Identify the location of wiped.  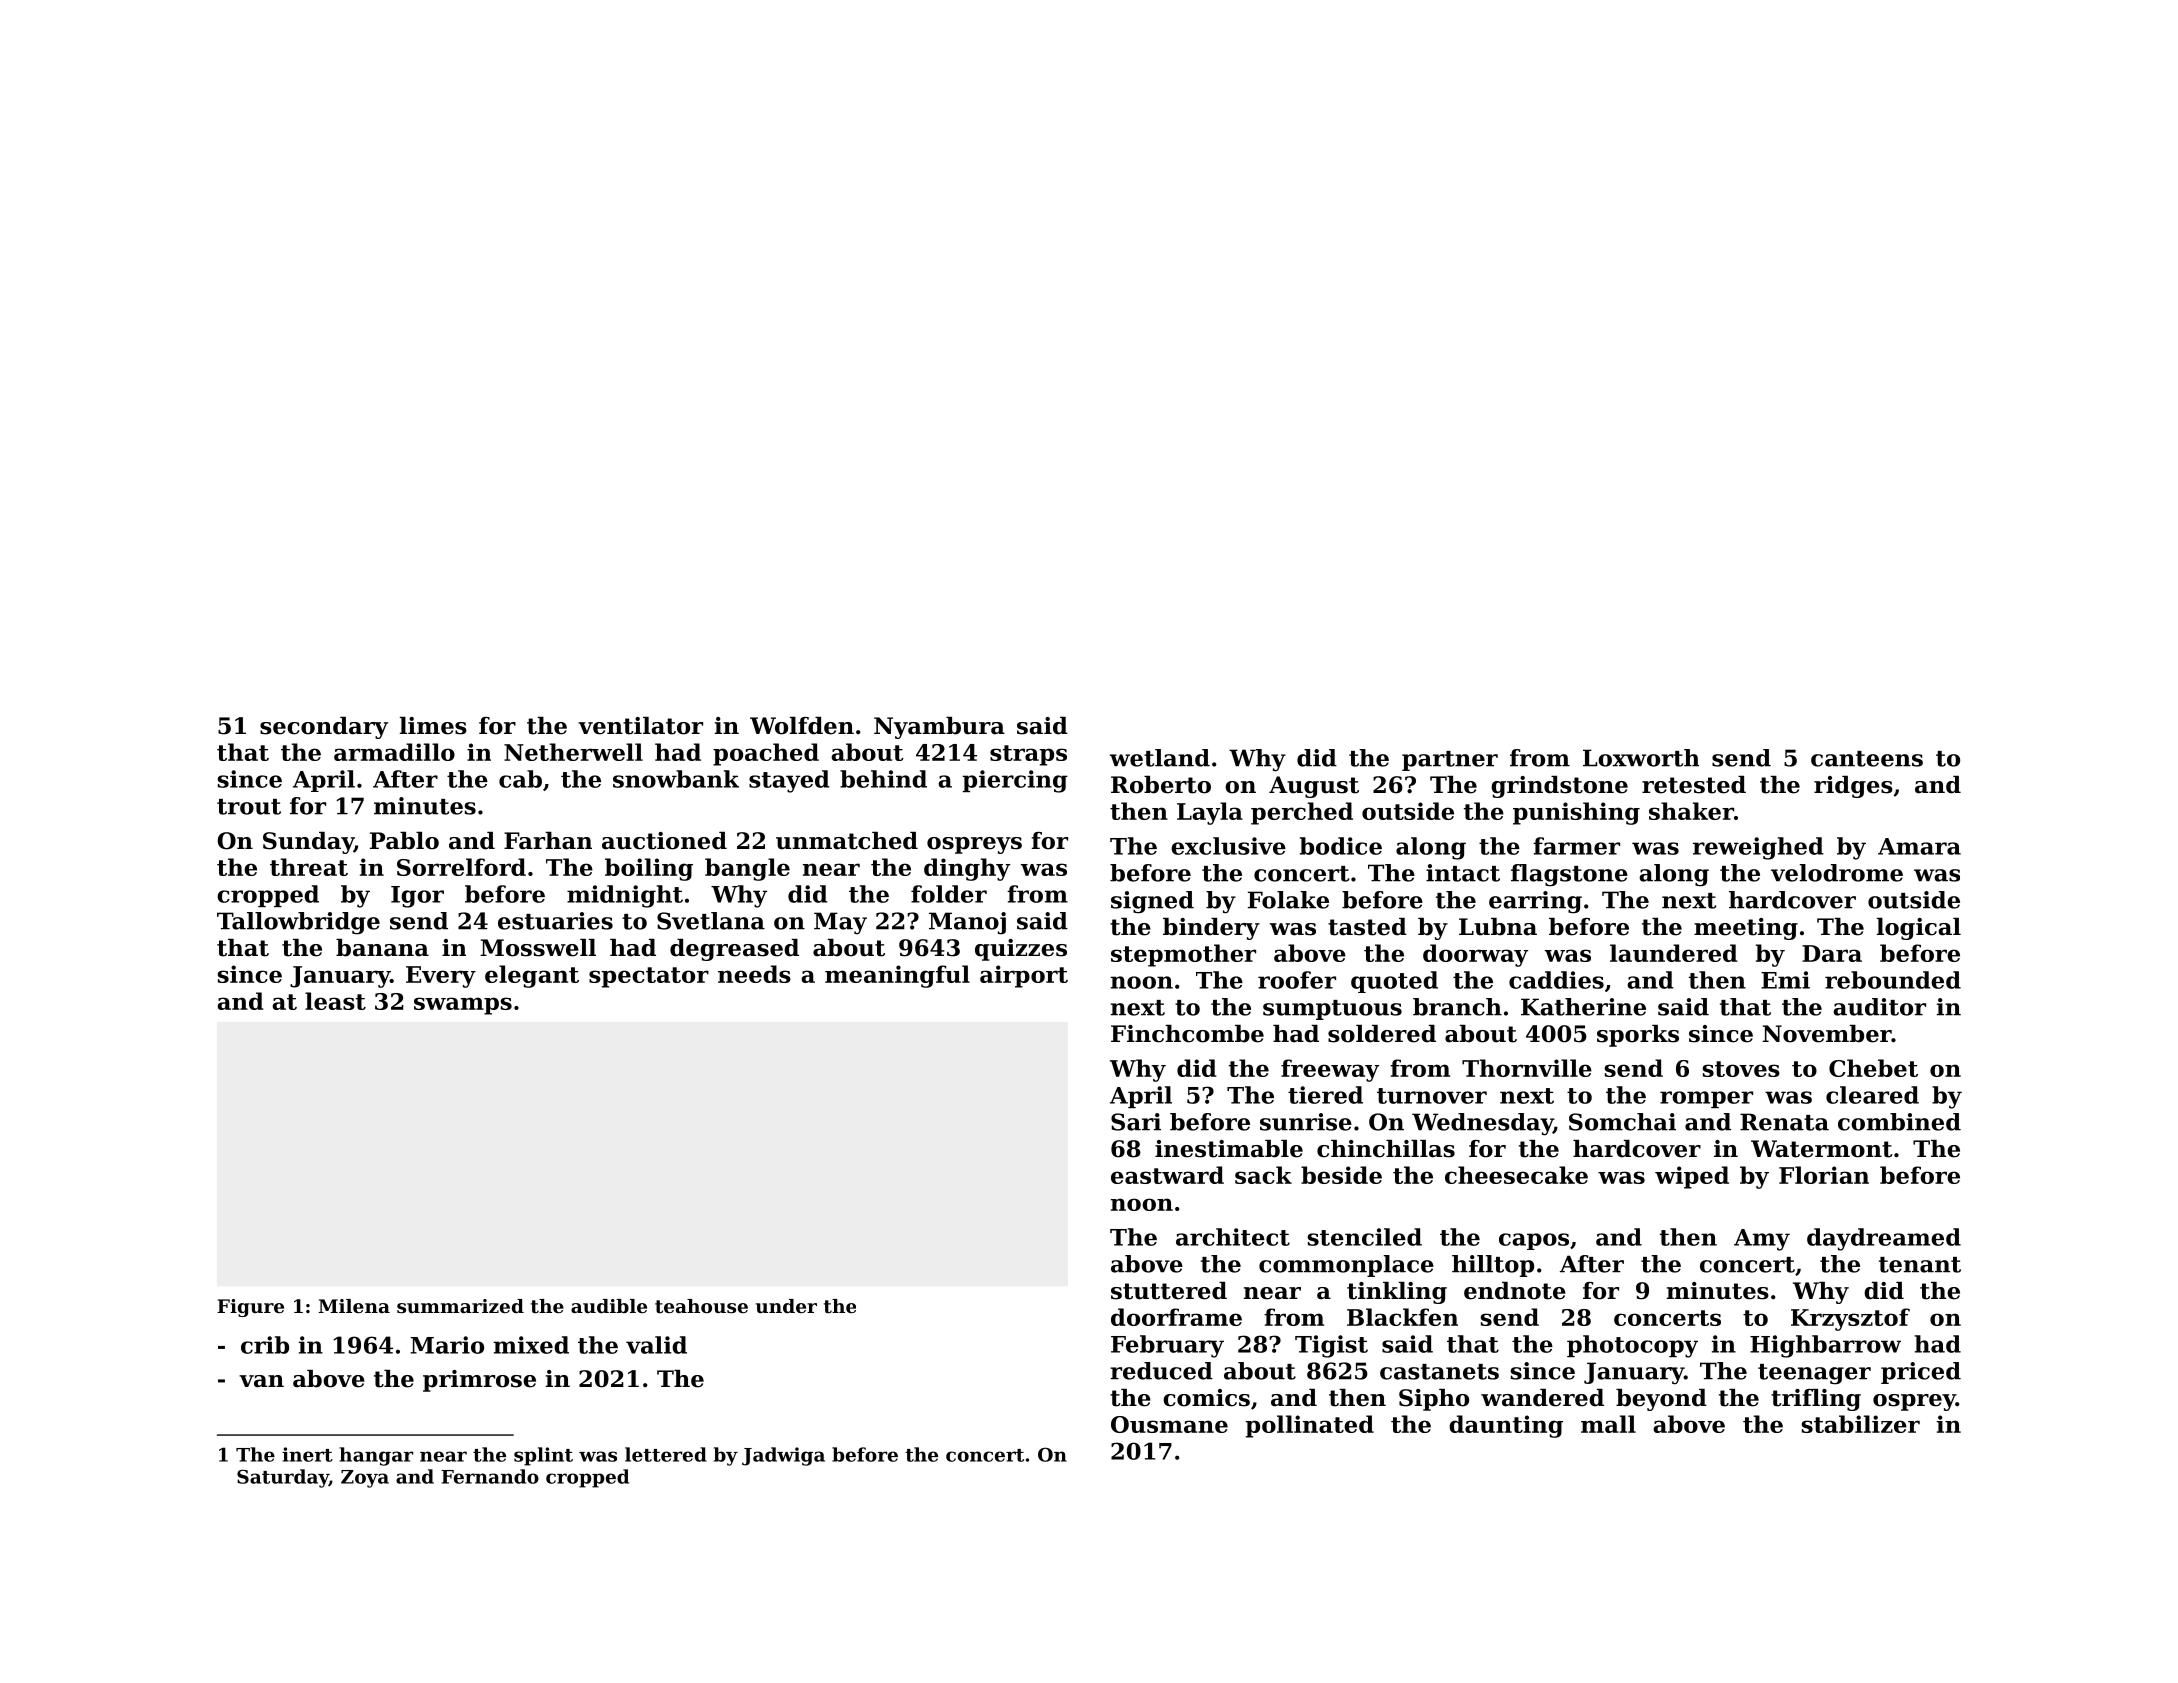
(1692, 1177).
